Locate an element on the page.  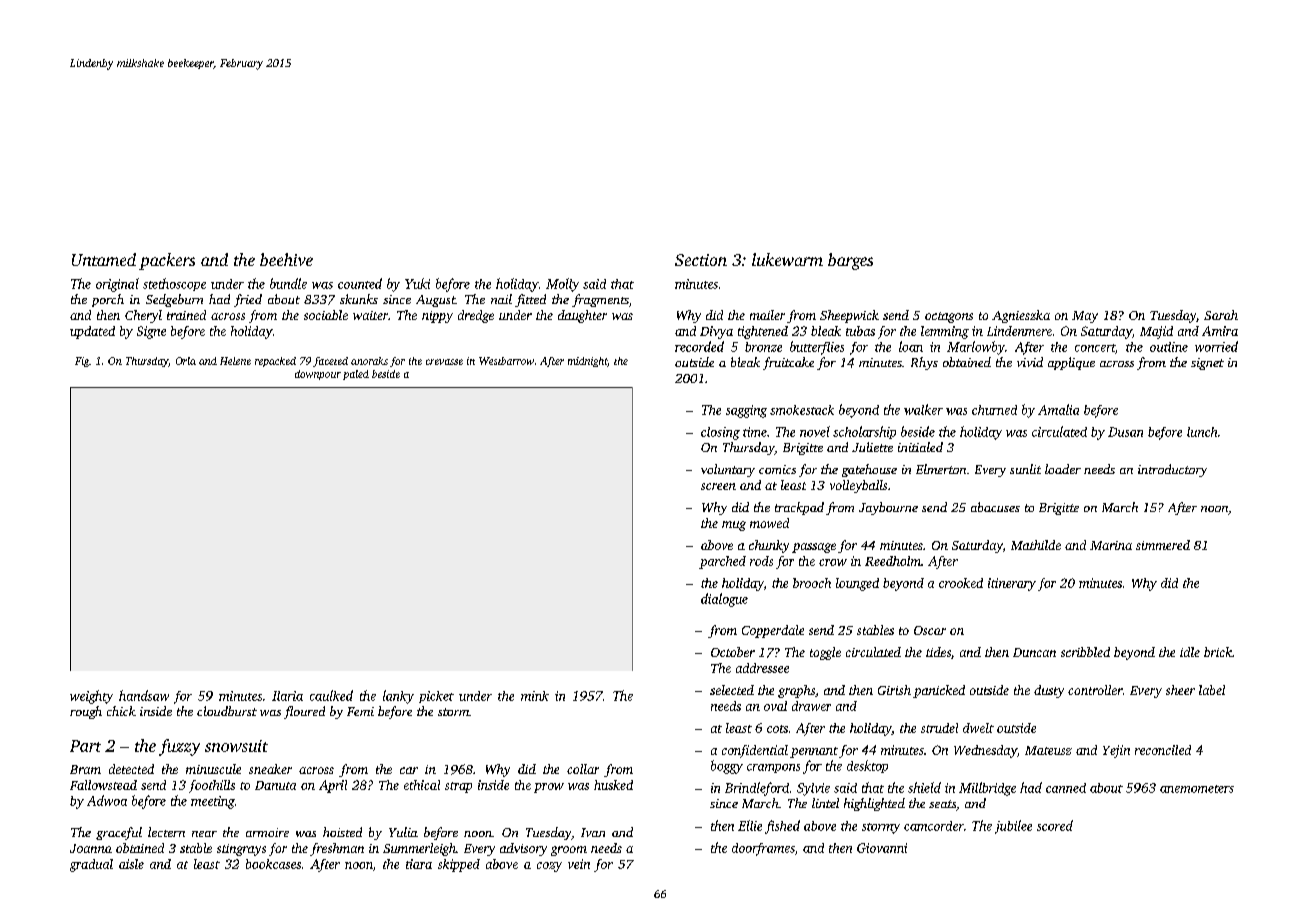
boggy is located at coordinates (727, 767).
